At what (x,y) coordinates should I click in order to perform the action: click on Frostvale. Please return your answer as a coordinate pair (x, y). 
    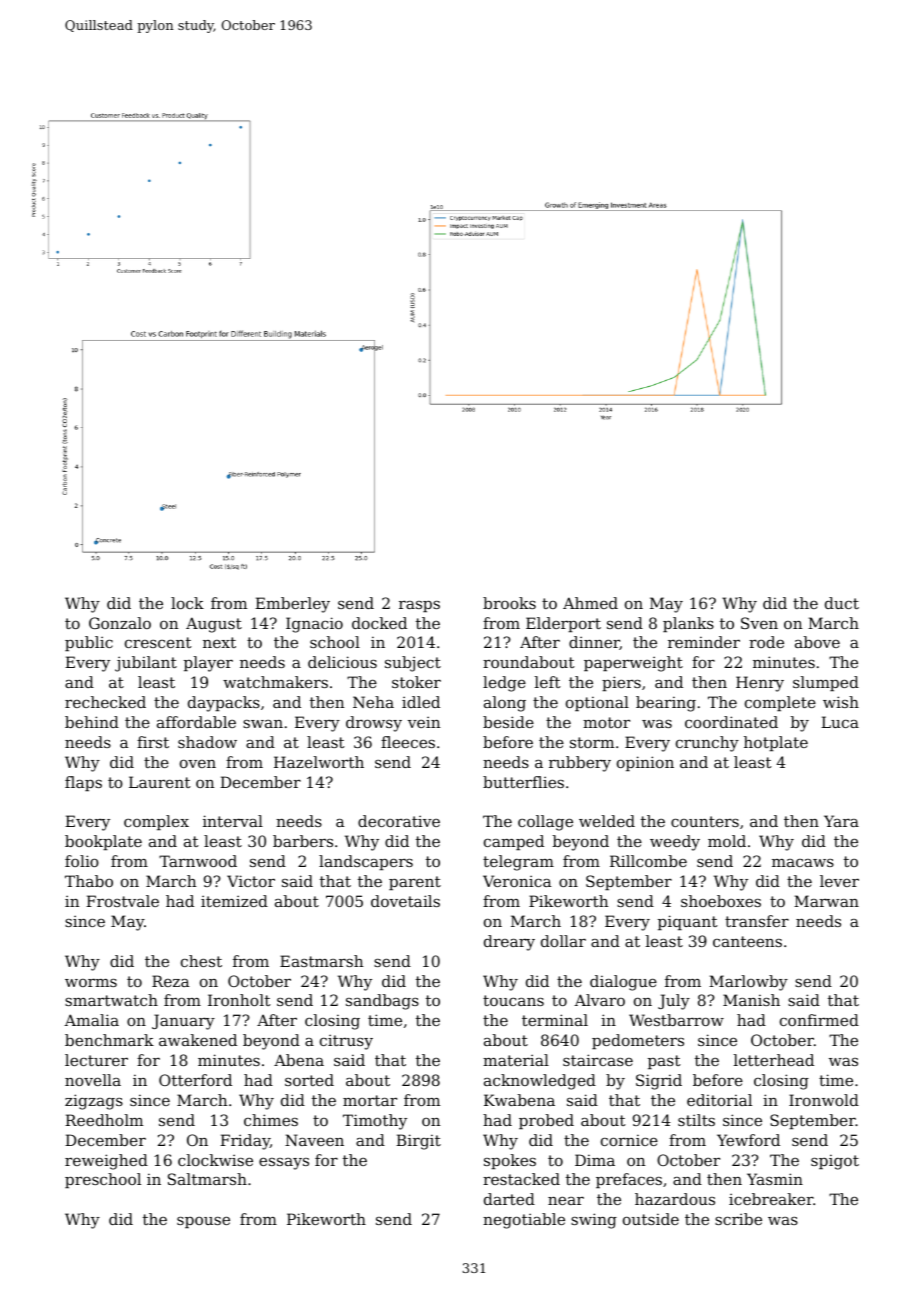
    Looking at the image, I should click on (122, 901).
